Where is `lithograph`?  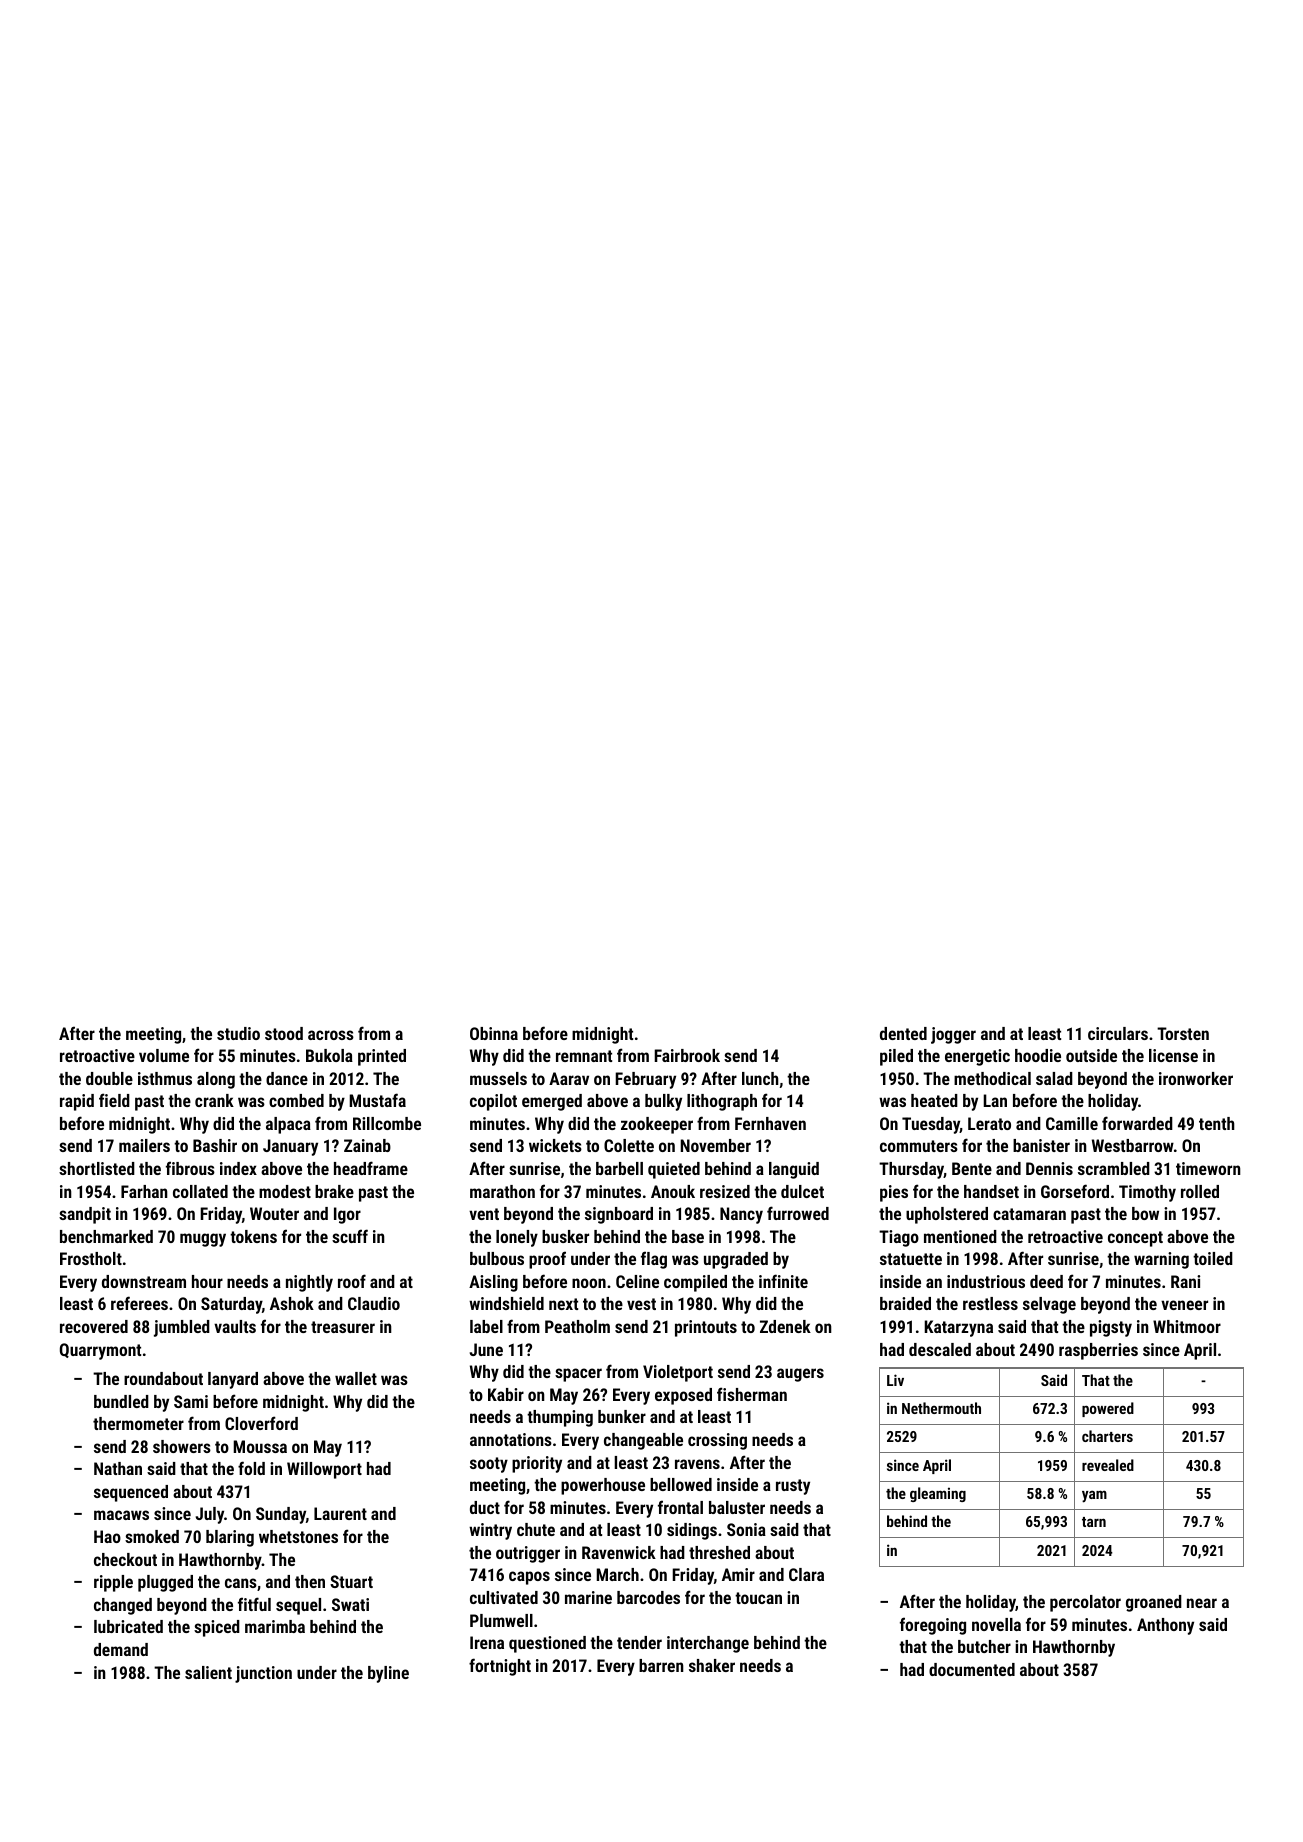 lithograph is located at coordinates (722, 1102).
